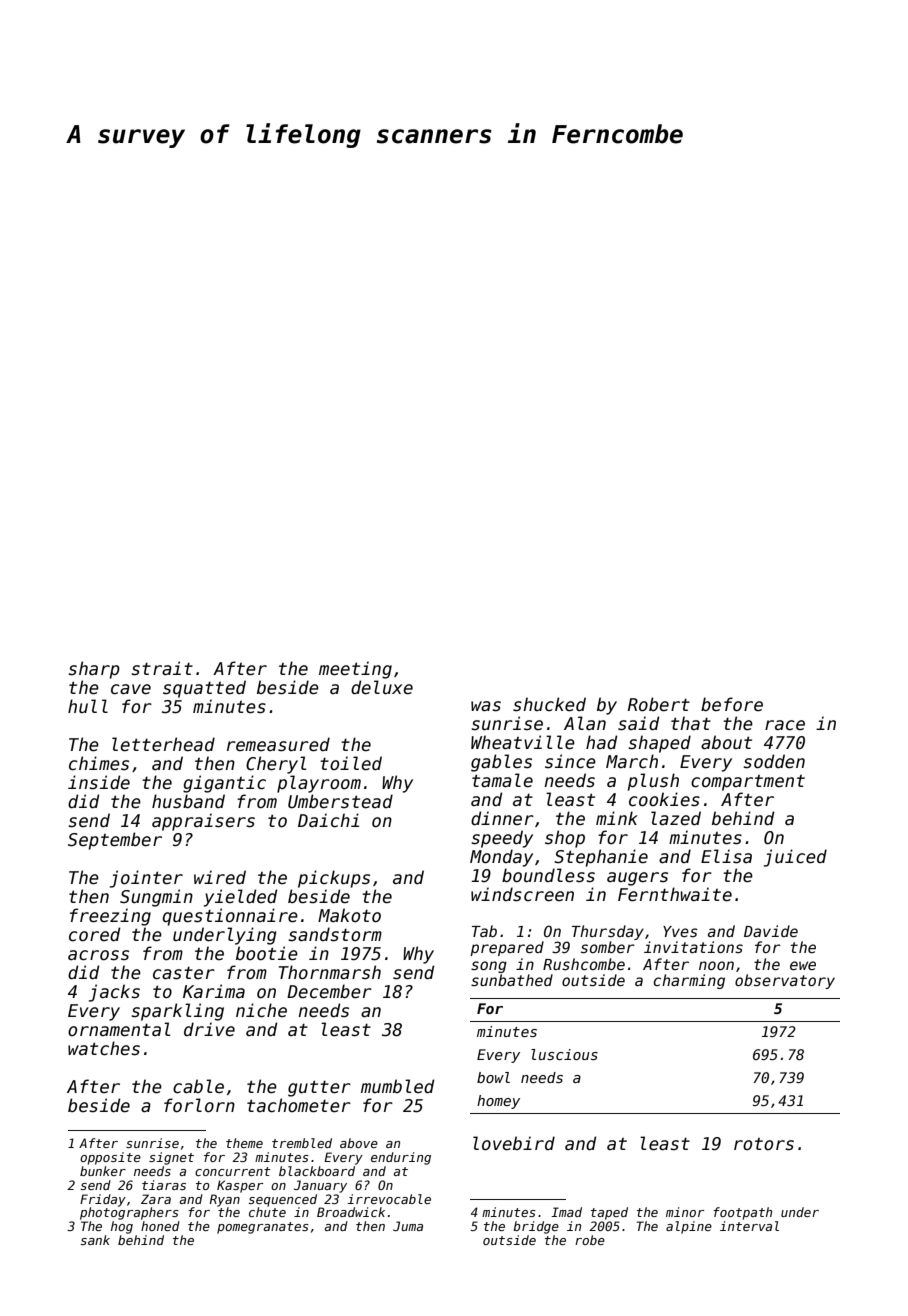 The image size is (908, 1316). Describe the element at coordinates (486, 706) in the document. I see `was` at that location.
